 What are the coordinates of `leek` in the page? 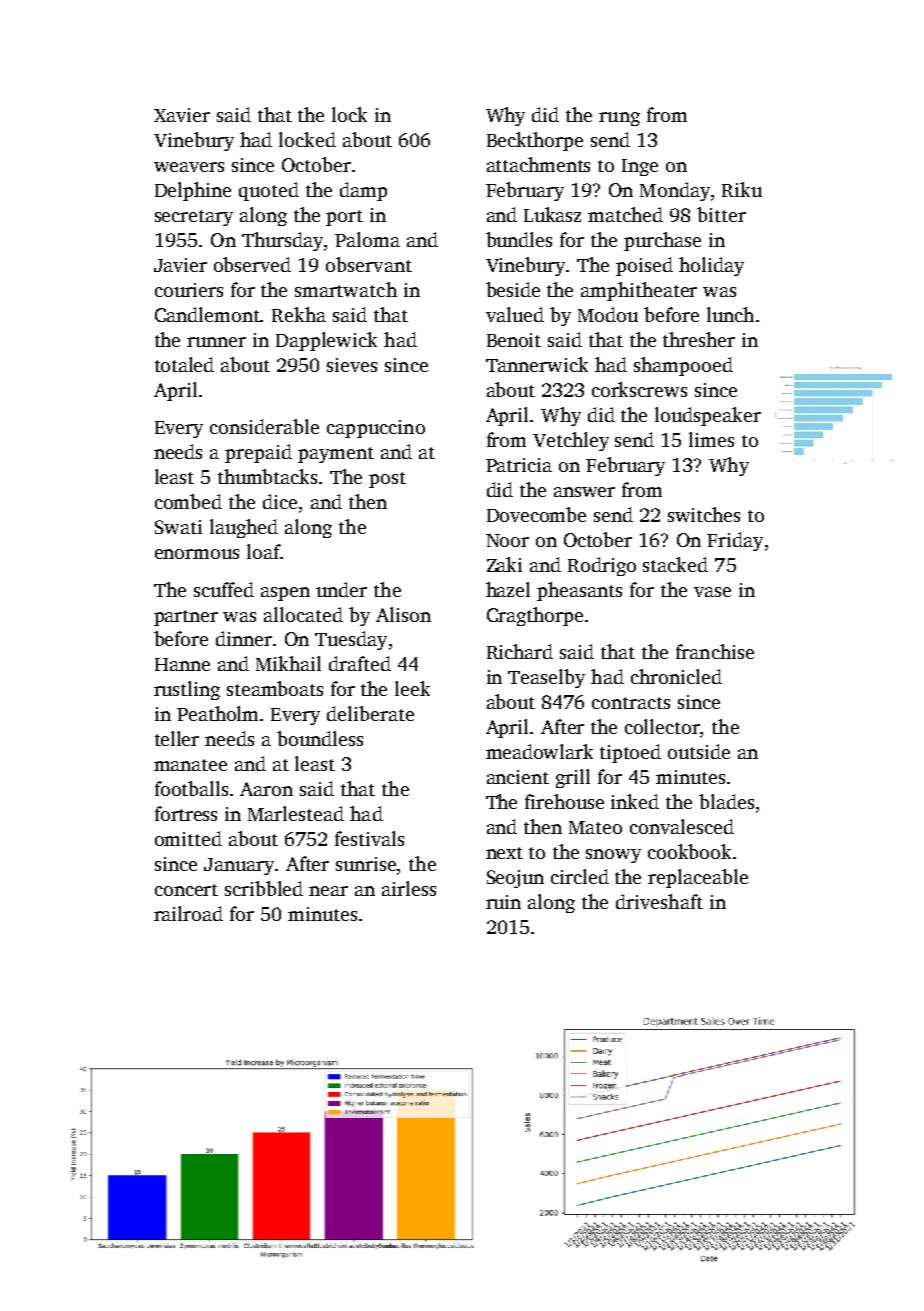 It's located at (412, 688).
